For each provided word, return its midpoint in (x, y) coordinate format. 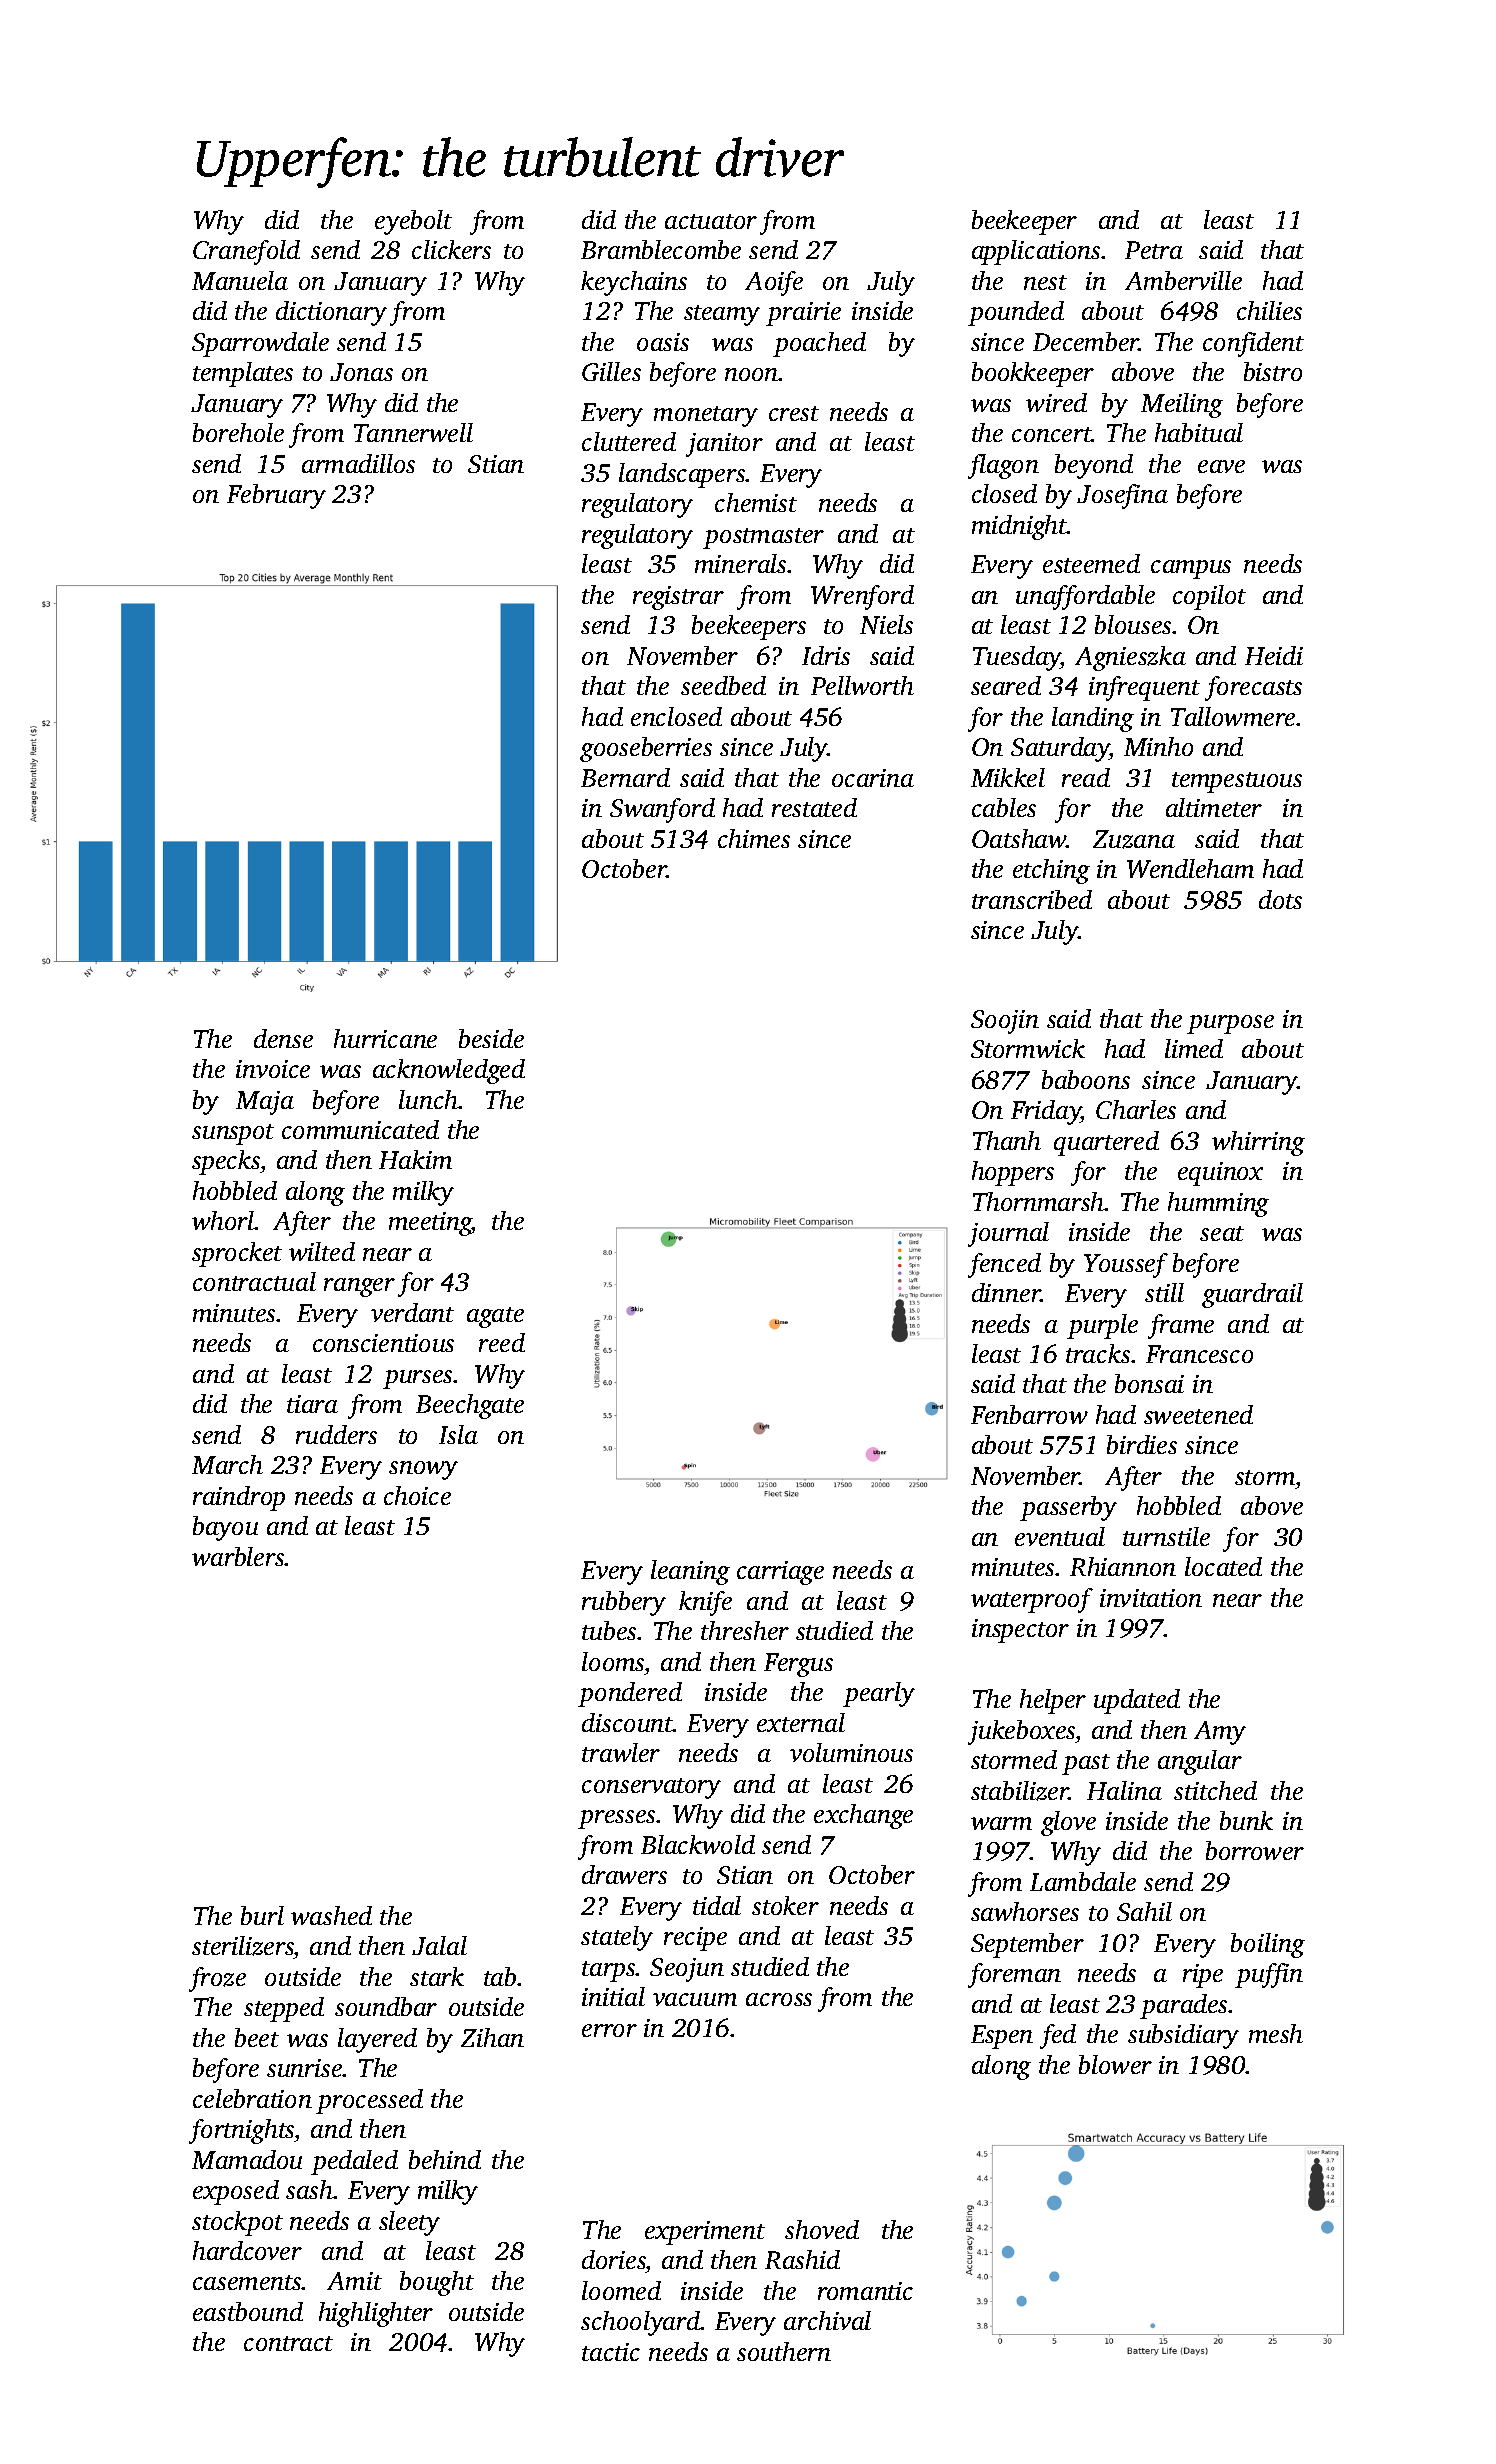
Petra (1154, 250)
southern (784, 2351)
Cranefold (246, 252)
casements (247, 2282)
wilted (322, 1251)
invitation (1151, 1598)
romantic (865, 2291)
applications (1037, 252)
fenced (1004, 1265)
